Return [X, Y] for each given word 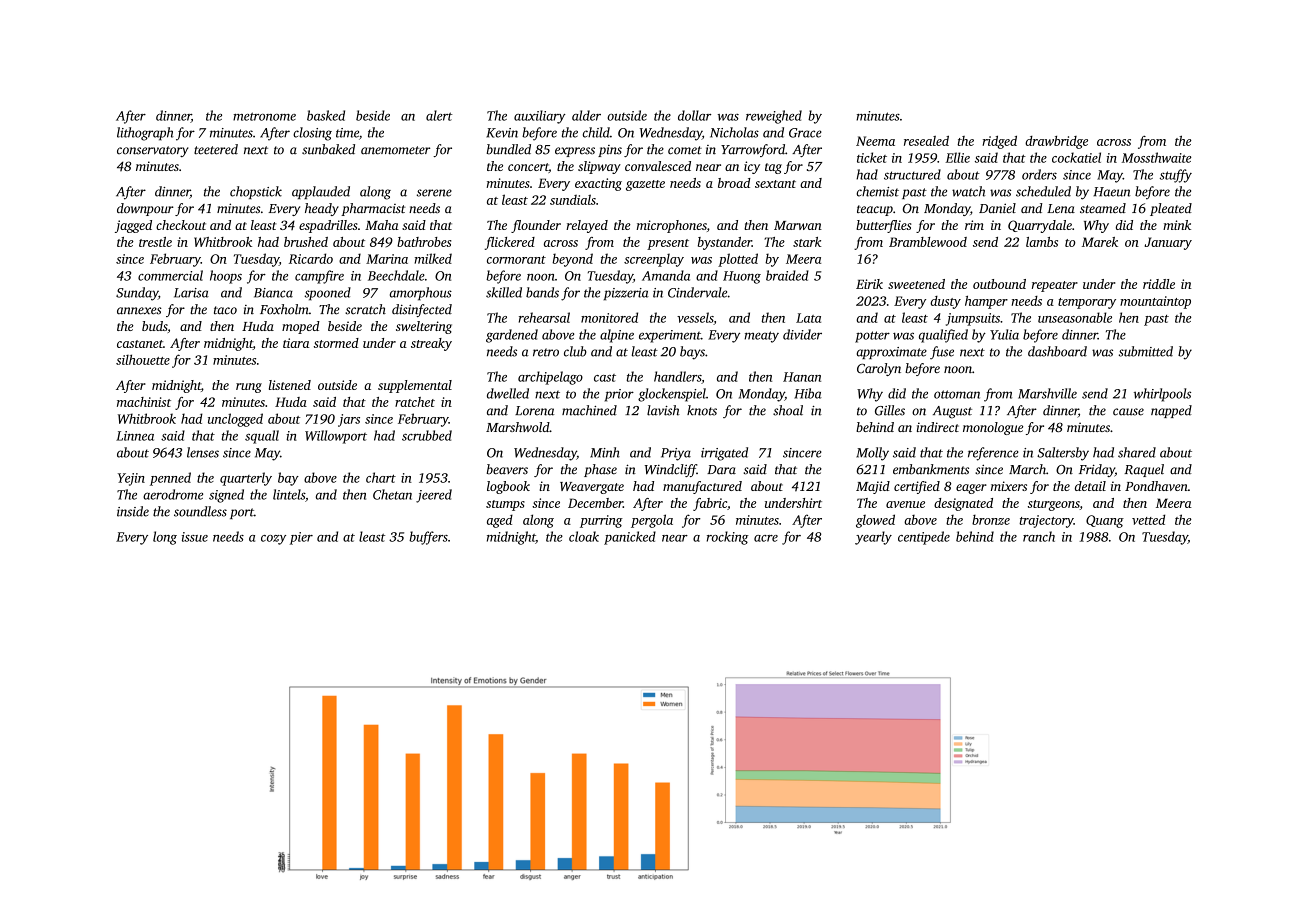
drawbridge [1056, 142]
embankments [931, 469]
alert [439, 115]
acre [766, 538]
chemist [877, 191]
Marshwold [518, 427]
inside [133, 511]
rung [249, 388]
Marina [387, 259]
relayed [587, 226]
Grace [805, 133]
